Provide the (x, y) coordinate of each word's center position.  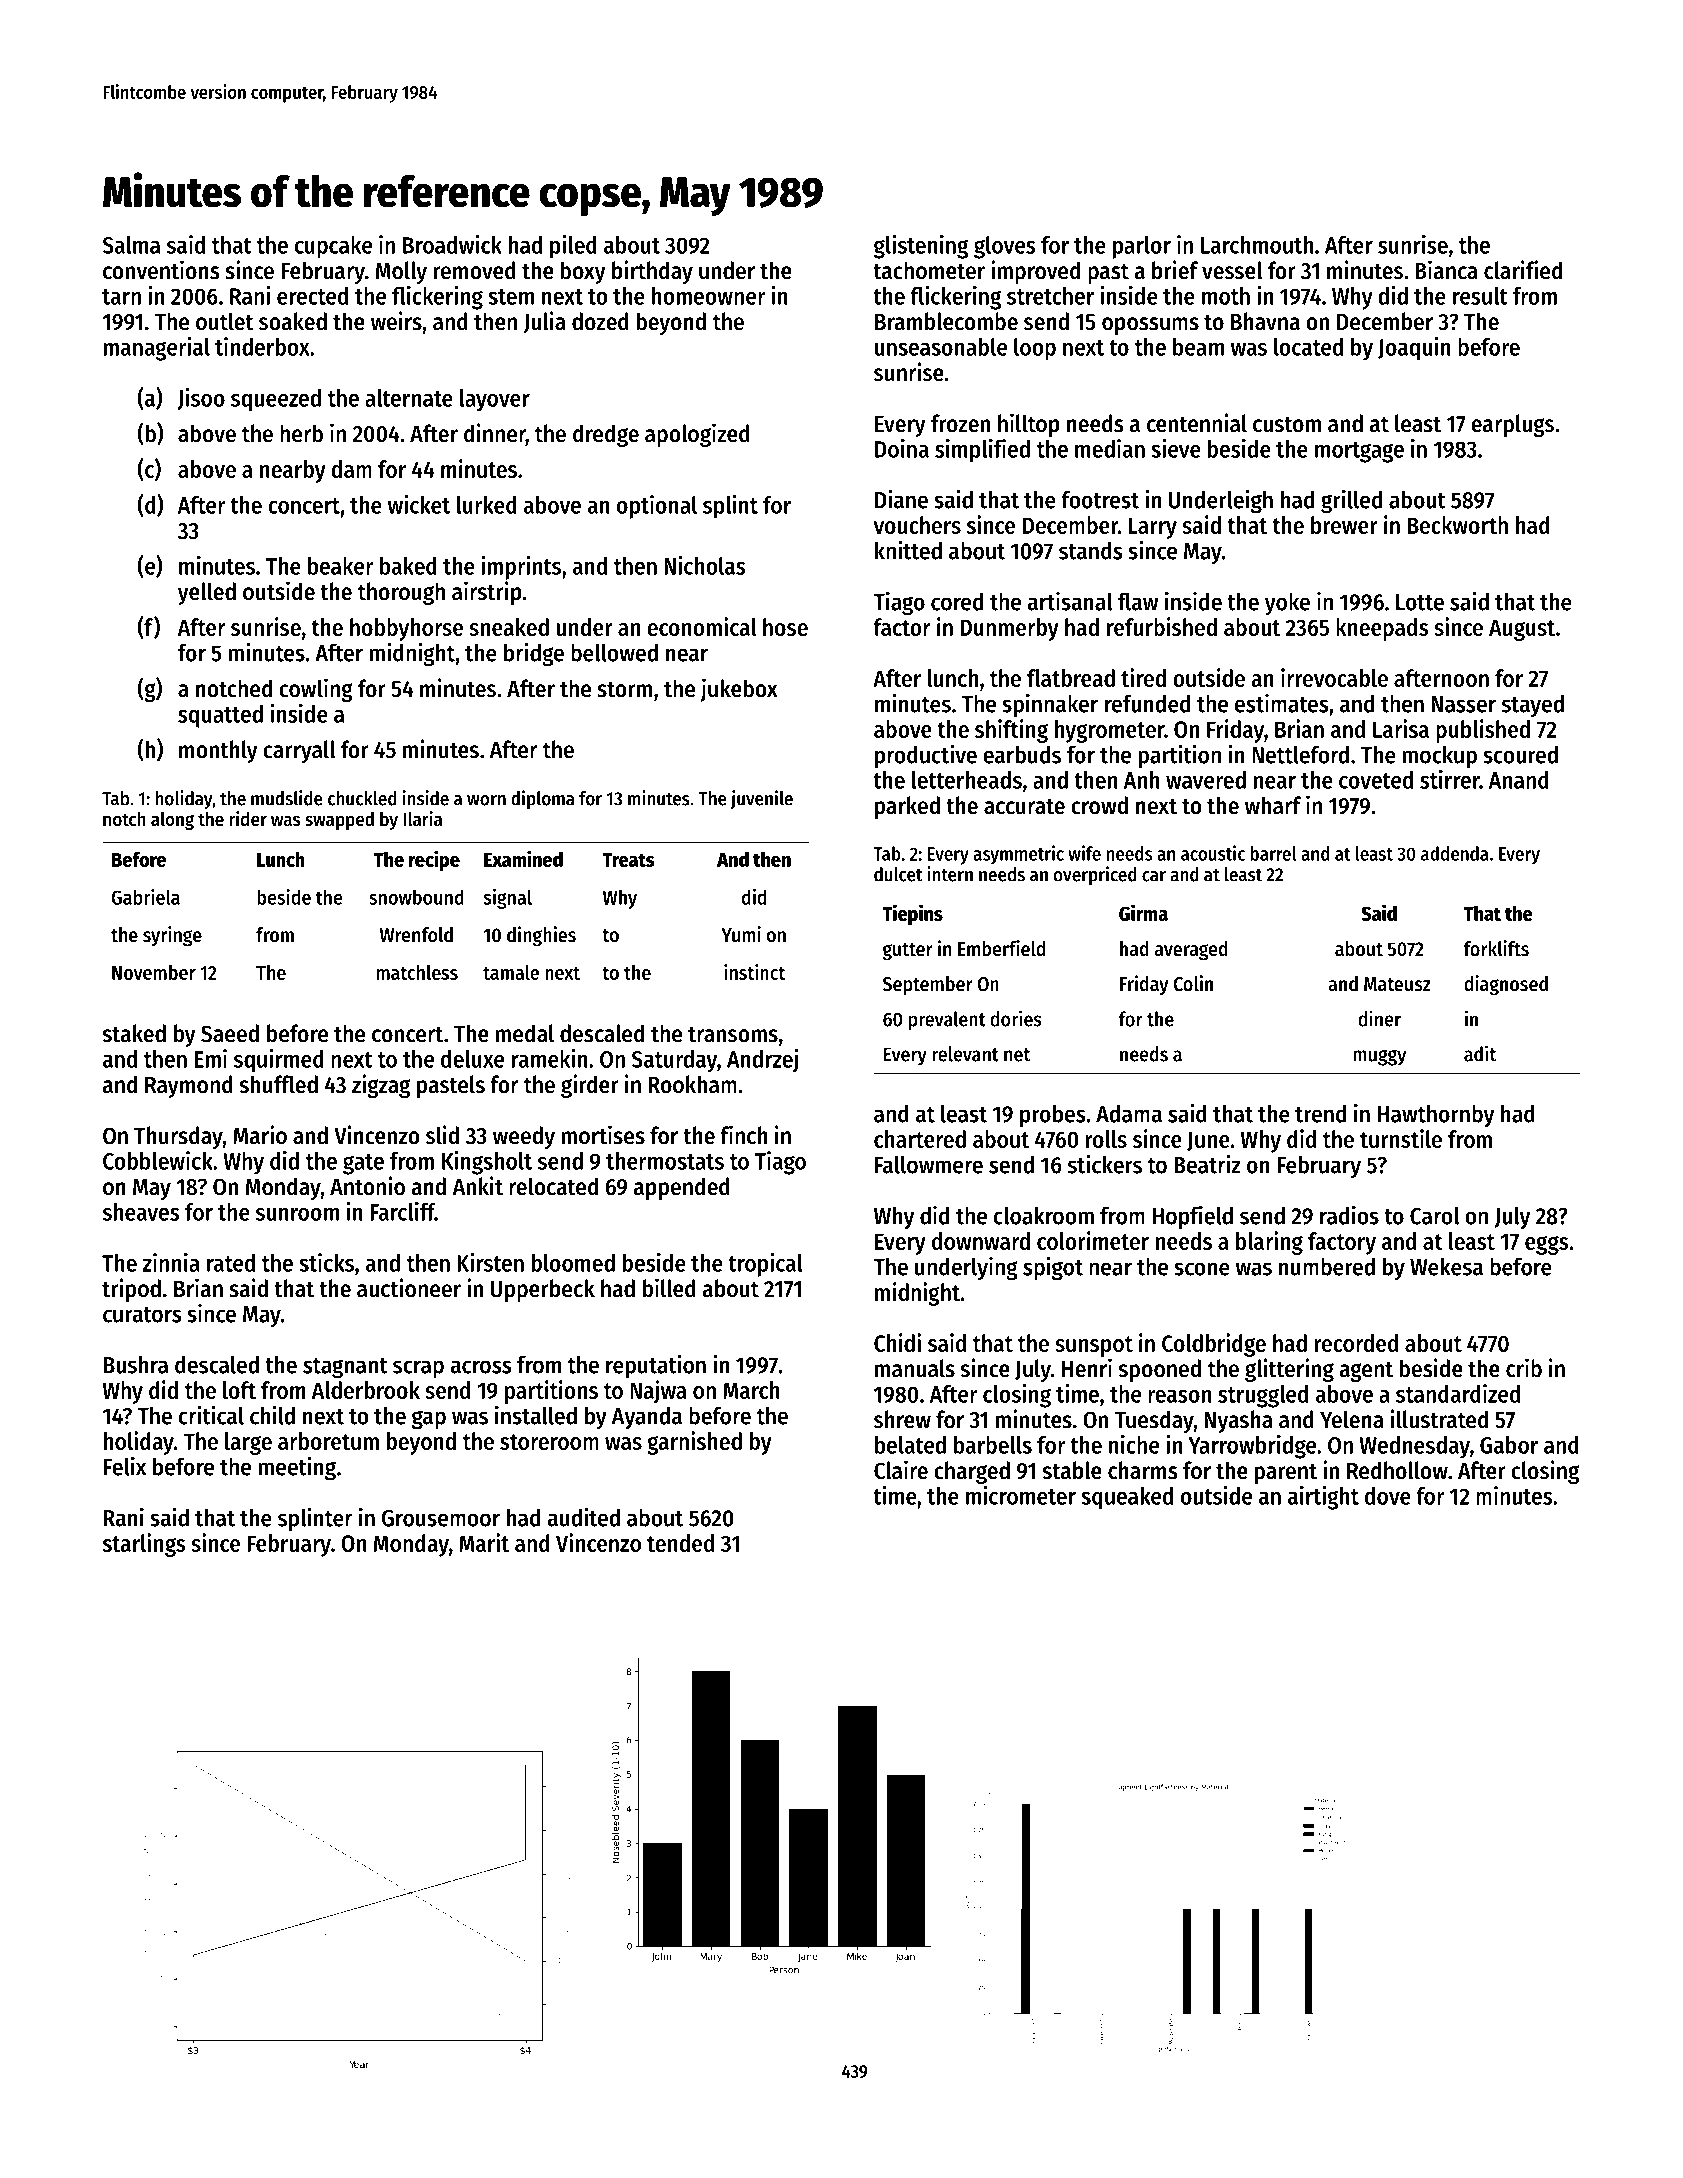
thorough (401, 593)
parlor (1142, 247)
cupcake (333, 247)
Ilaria (422, 818)
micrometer (1021, 1495)
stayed (1533, 705)
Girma (1143, 912)
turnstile (1401, 1138)
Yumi (741, 934)
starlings (144, 1545)
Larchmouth (1257, 245)
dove (1388, 1496)
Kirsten (490, 1262)
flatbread (1071, 678)
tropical (765, 1265)
